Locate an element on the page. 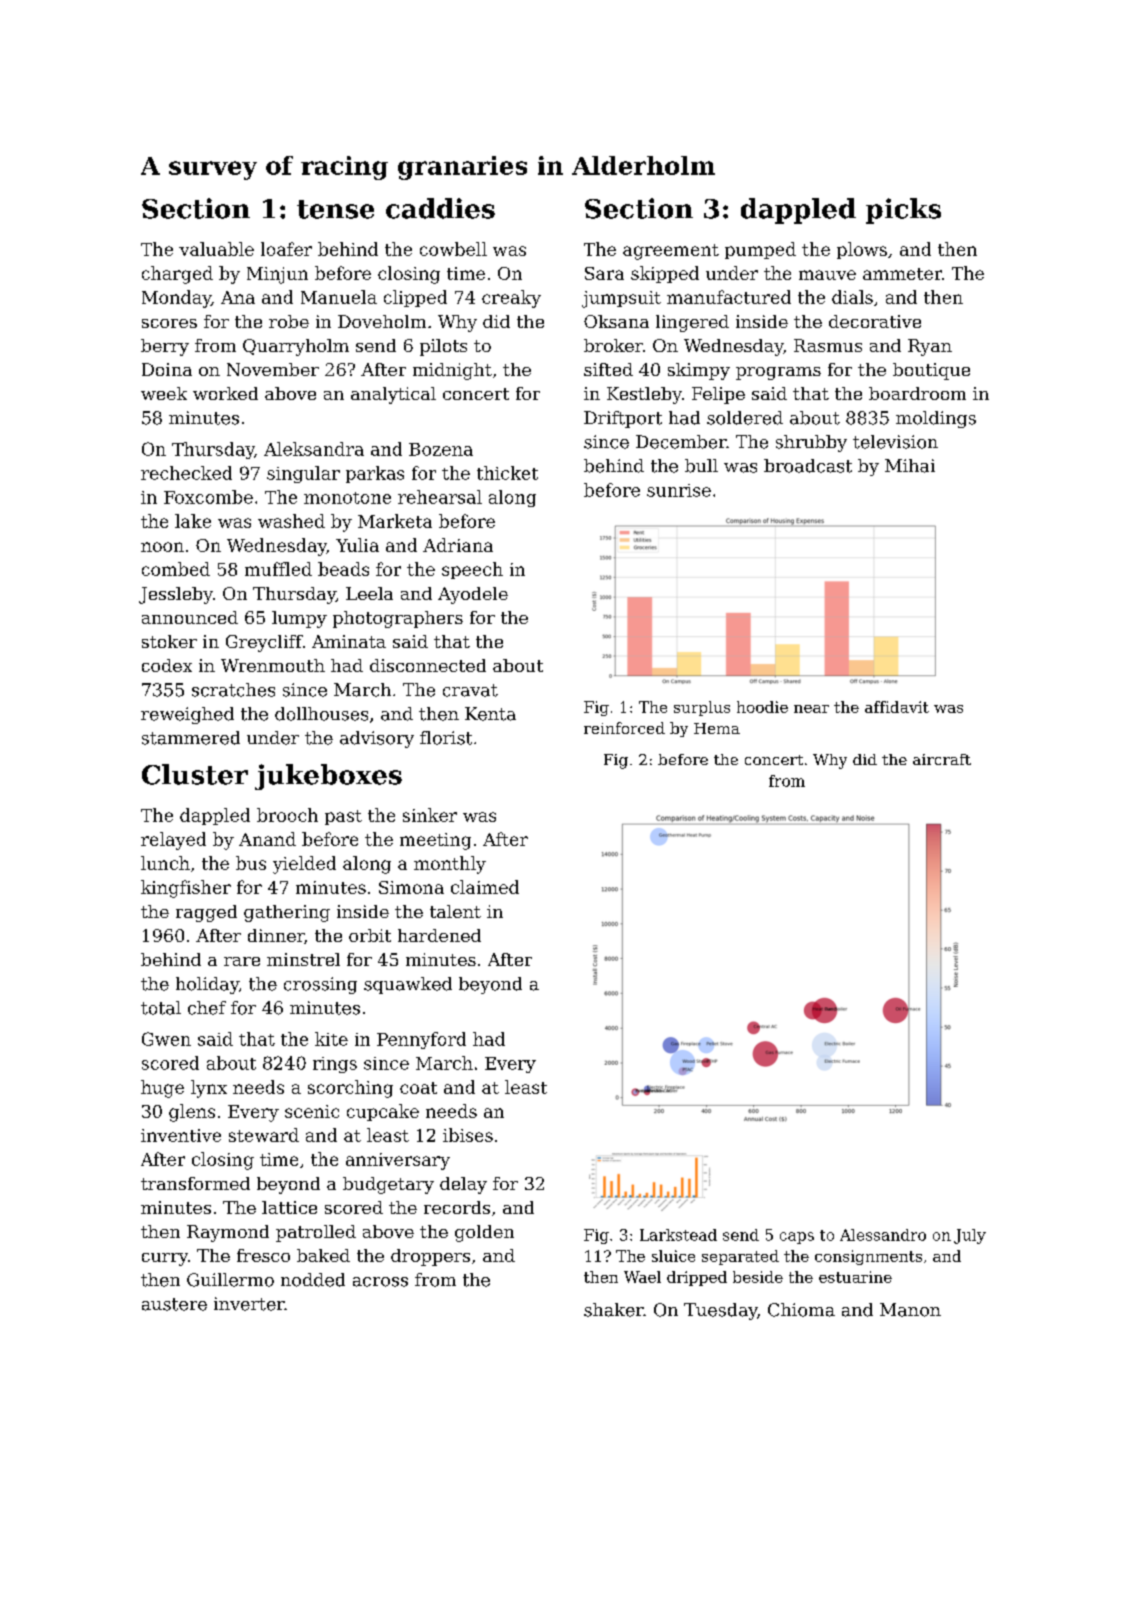 The width and height of the image is (1131, 1599). aircraft is located at coordinates (942, 759).
